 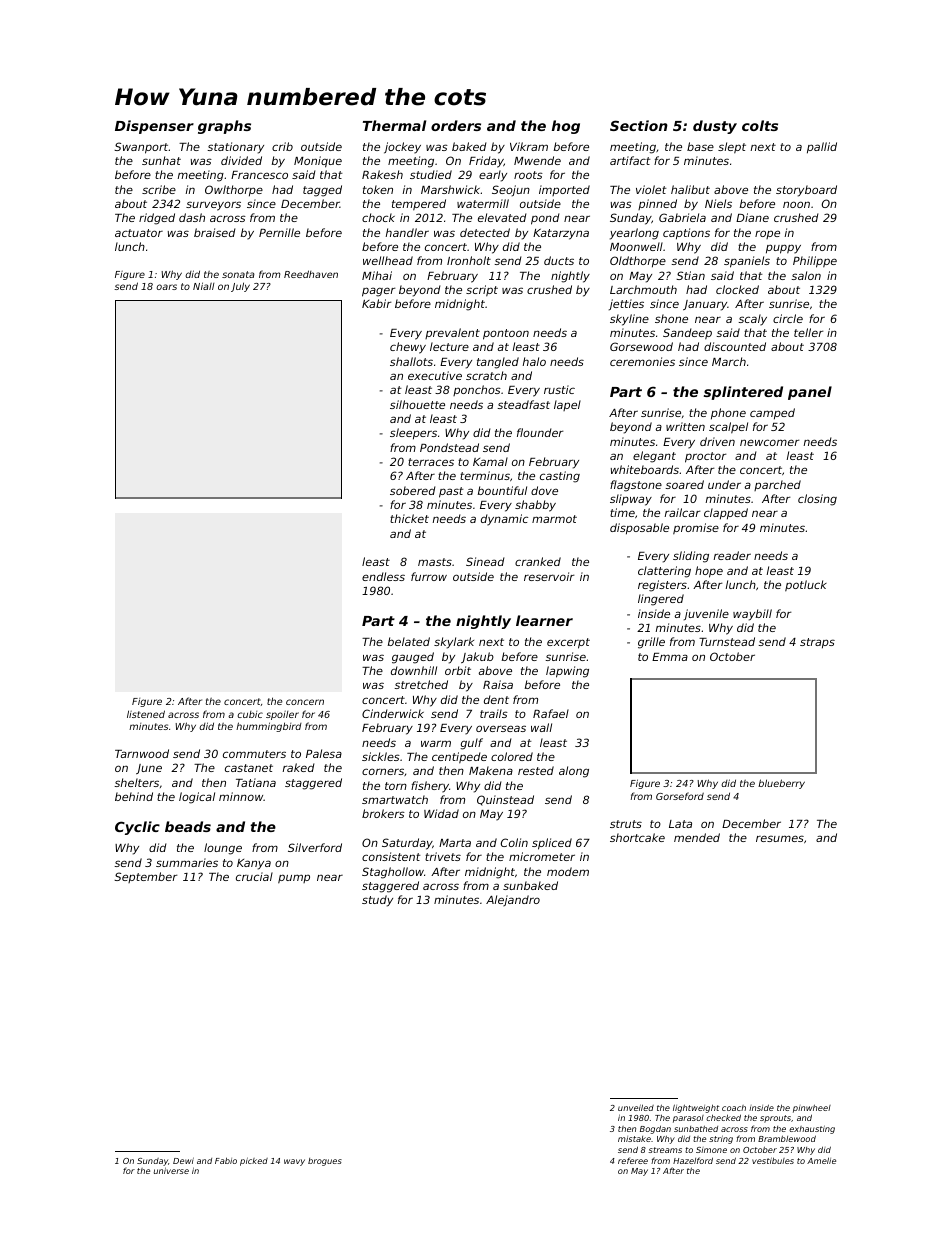 I want to click on straps, so click(x=817, y=643).
